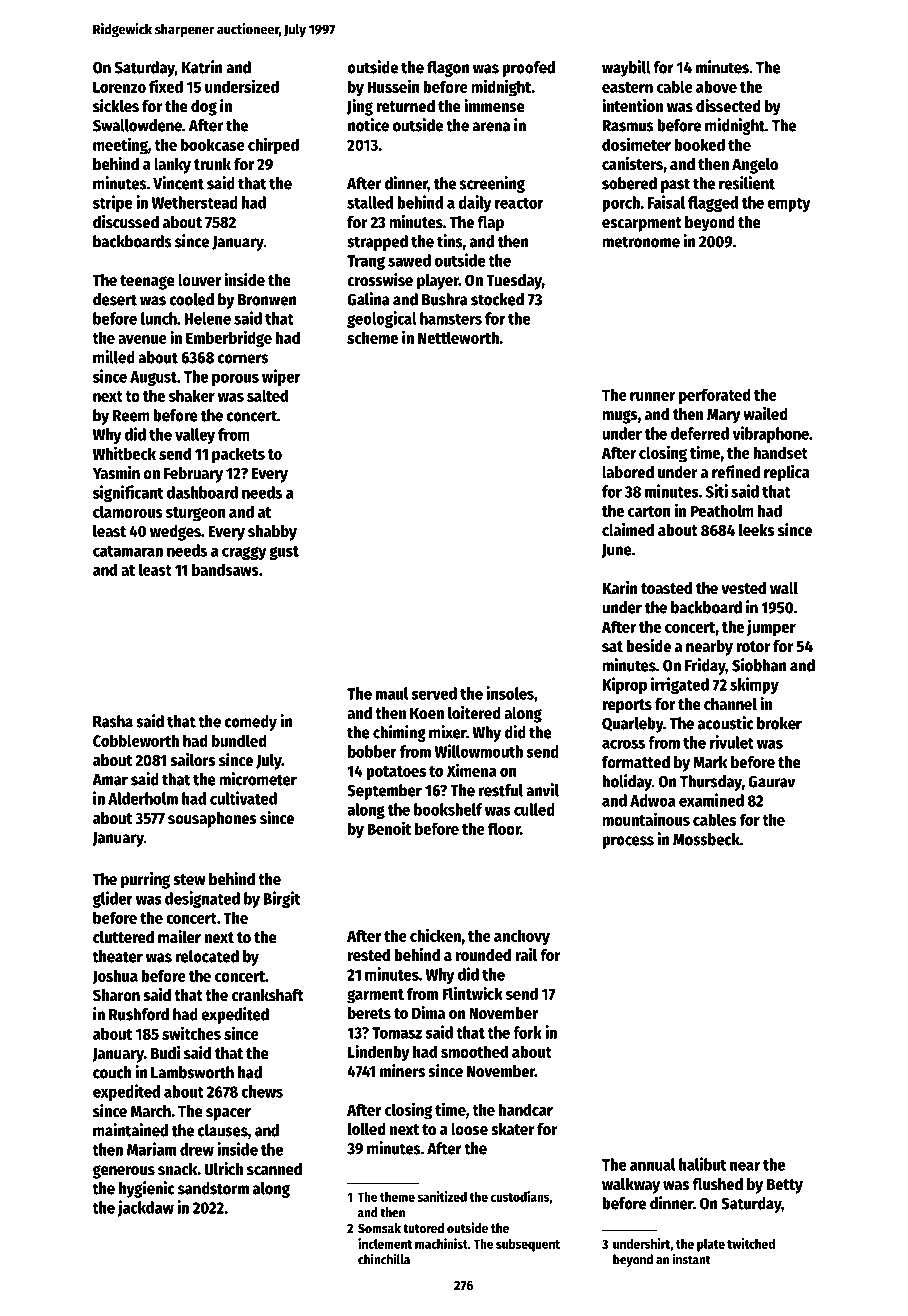 Image resolution: width=908 pixels, height=1316 pixels. What do you see at coordinates (113, 203) in the screenshot?
I see `stripe` at bounding box center [113, 203].
